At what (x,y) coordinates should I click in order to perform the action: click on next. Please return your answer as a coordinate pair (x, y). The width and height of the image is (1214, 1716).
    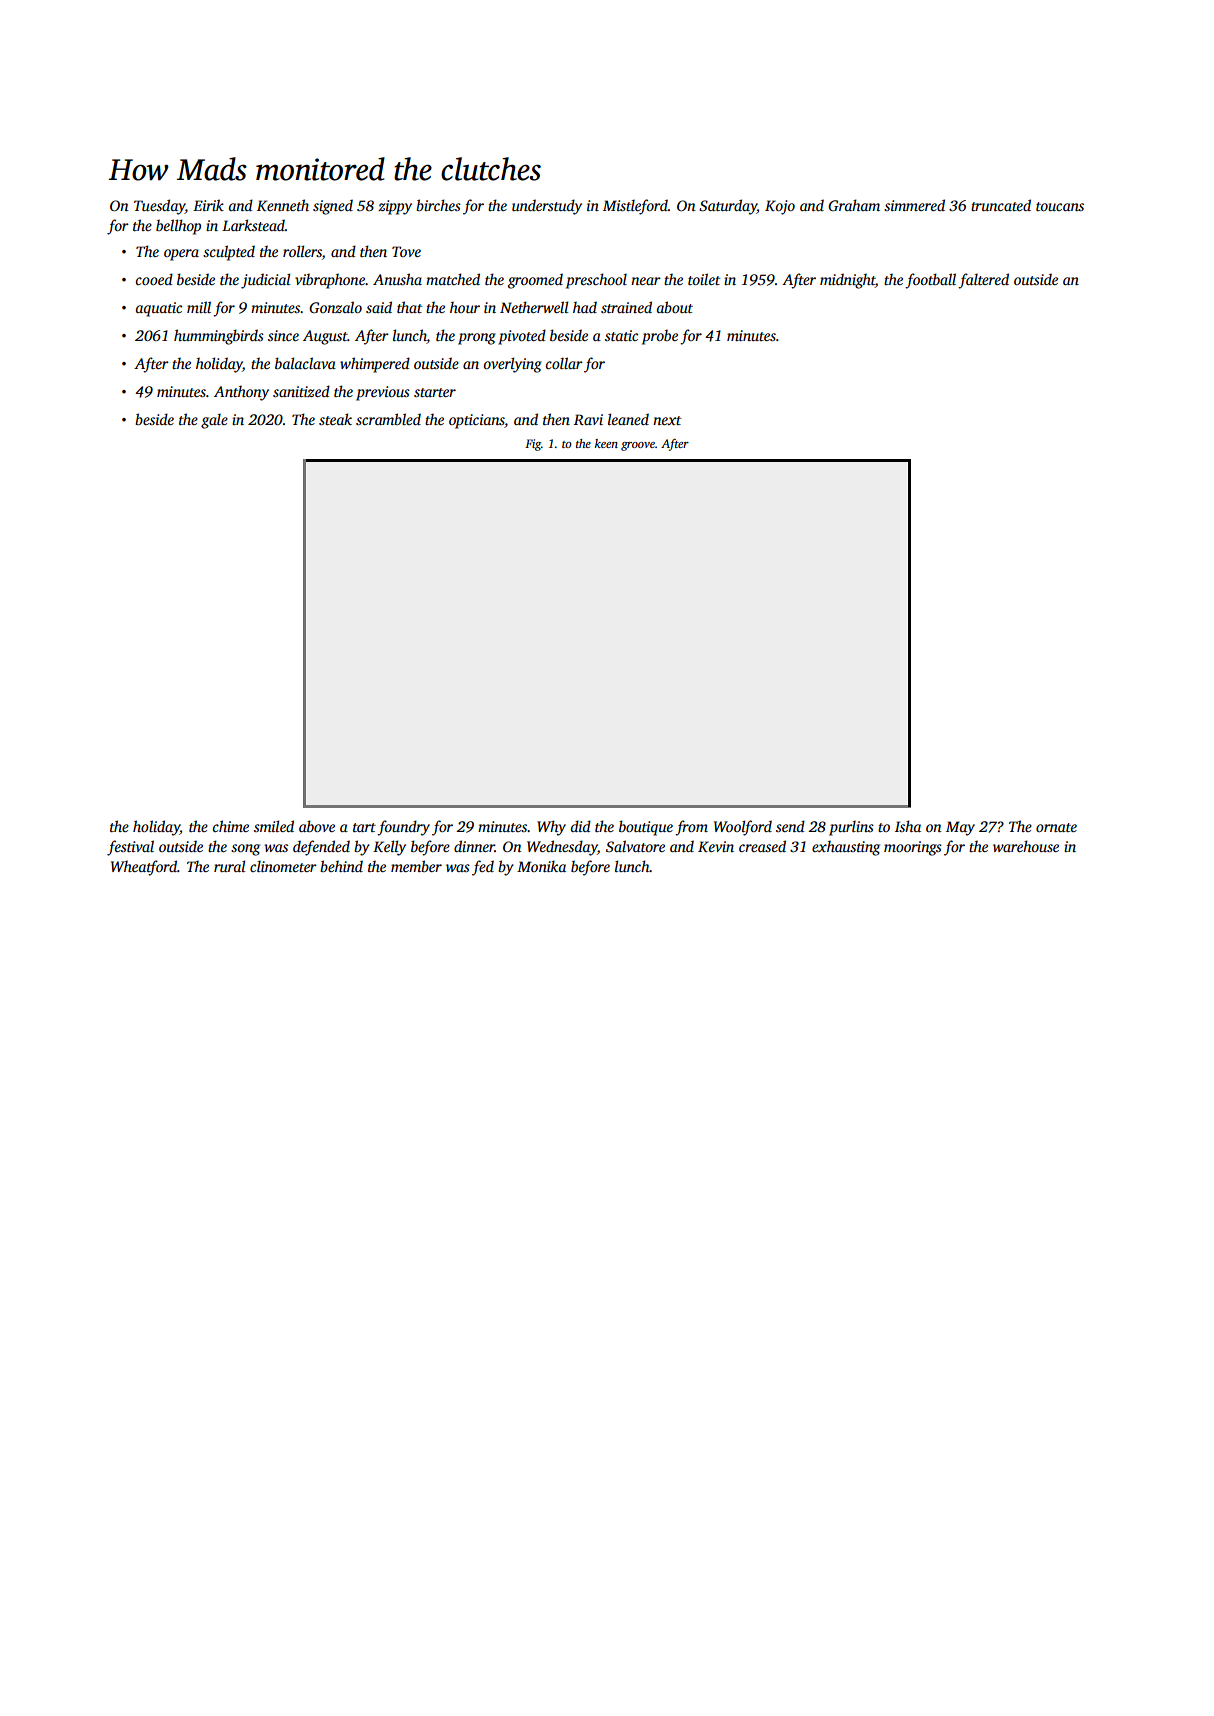
    Looking at the image, I should click on (667, 420).
